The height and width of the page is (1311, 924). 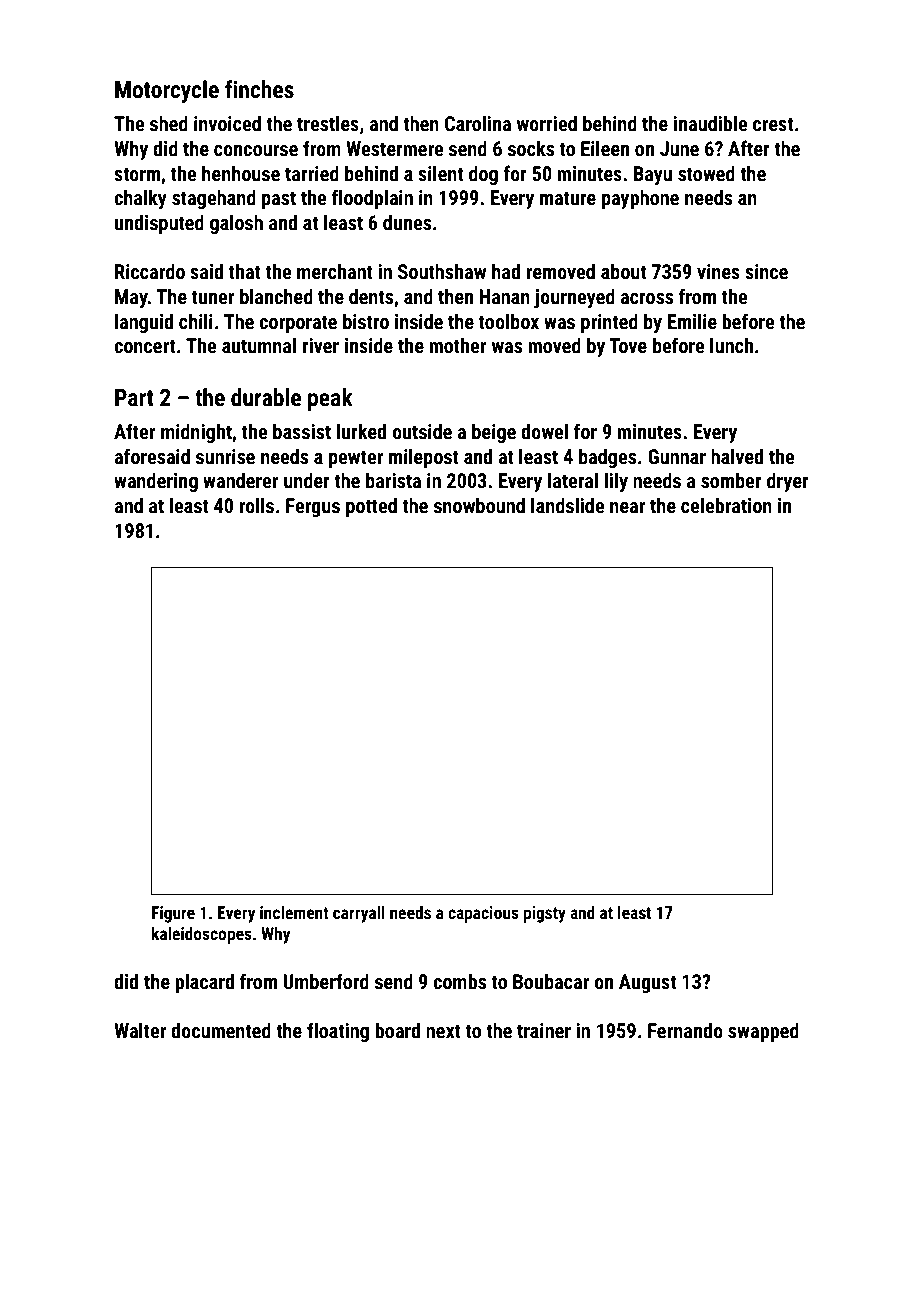 What do you see at coordinates (167, 91) in the page?
I see `Motorcycle` at bounding box center [167, 91].
